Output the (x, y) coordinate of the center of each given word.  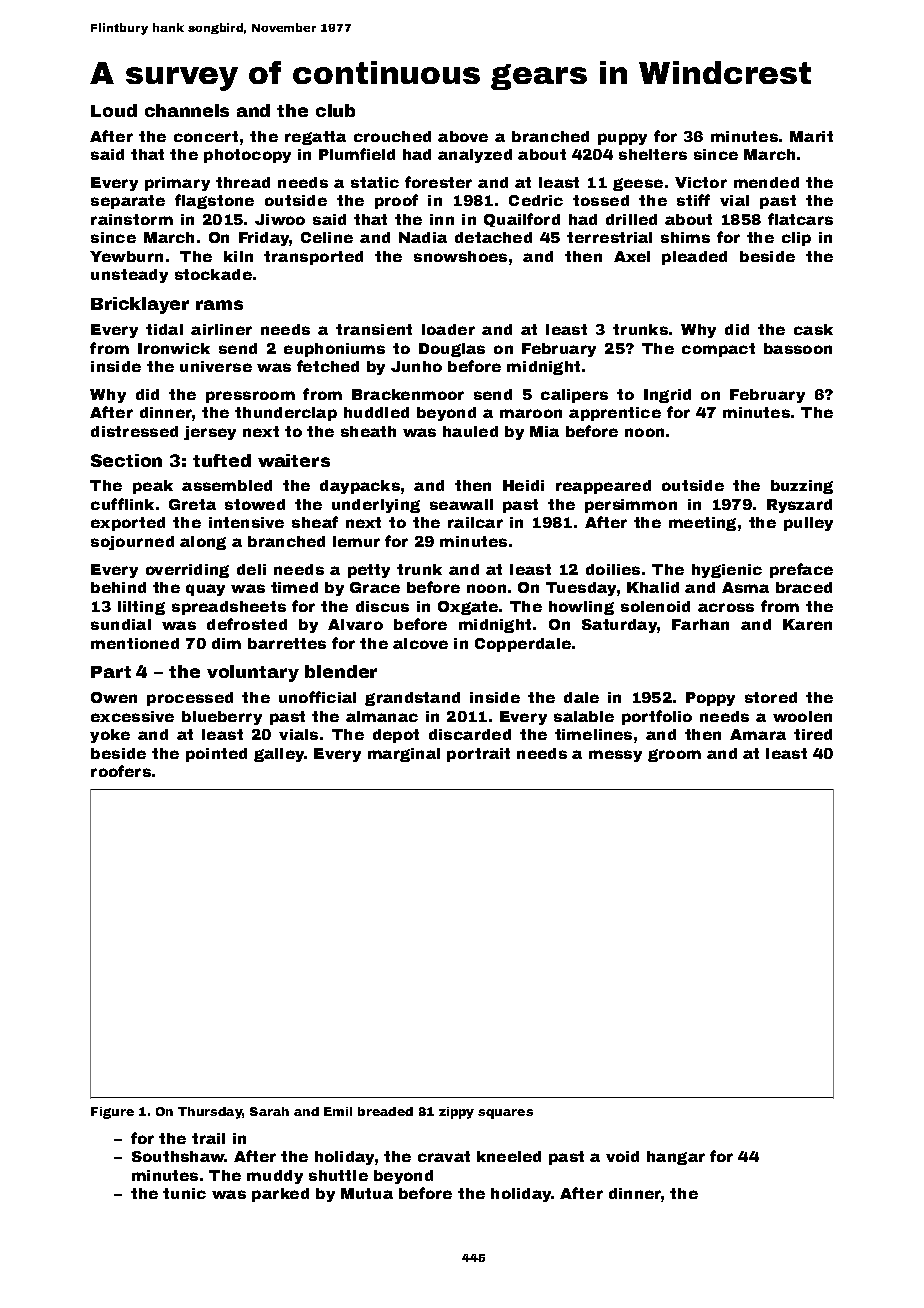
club (335, 110)
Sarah (269, 1111)
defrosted (247, 624)
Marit (811, 136)
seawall (461, 504)
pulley (808, 524)
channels (187, 110)
